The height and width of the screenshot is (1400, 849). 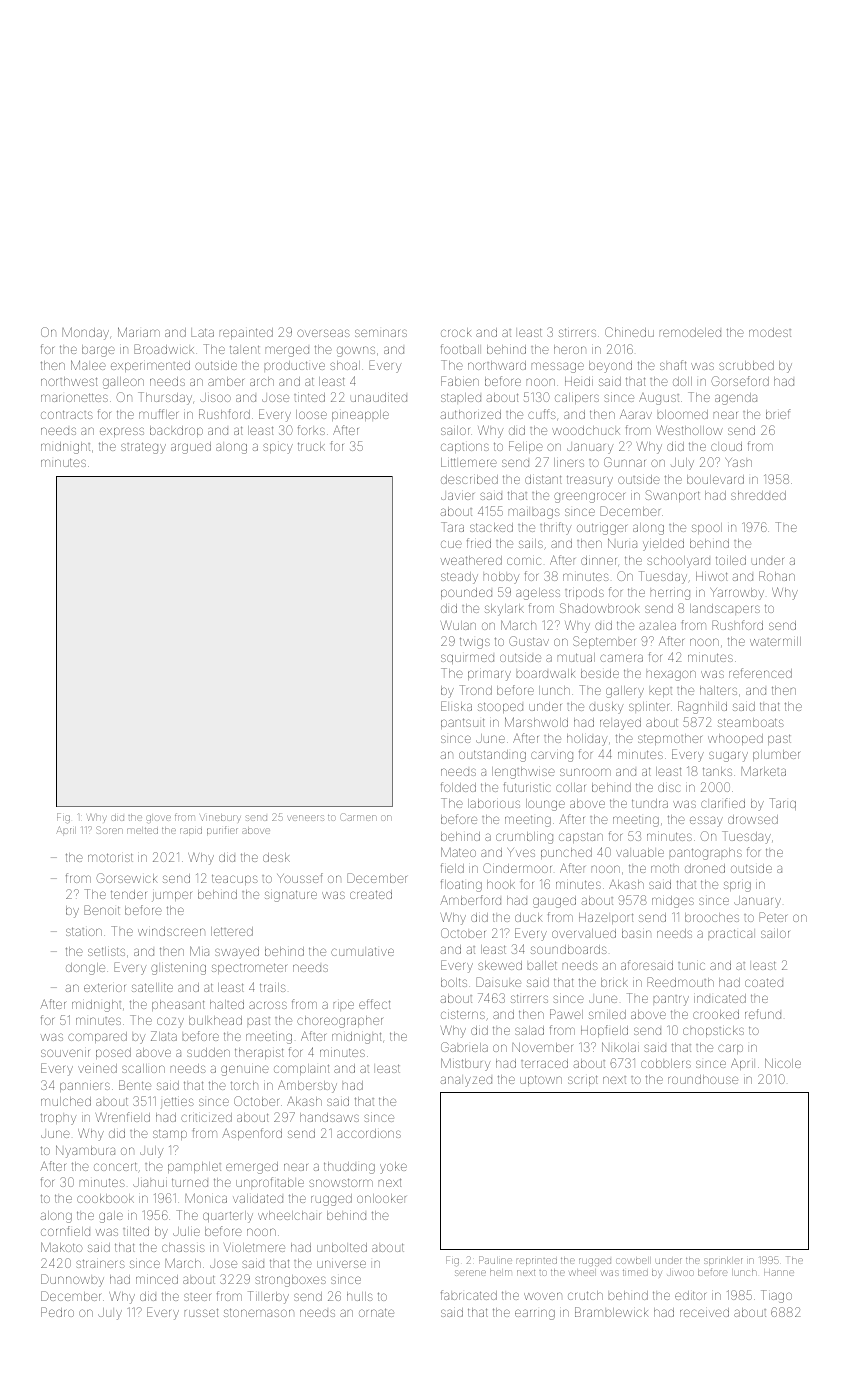 I want to click on roundhouse, so click(x=703, y=1079).
